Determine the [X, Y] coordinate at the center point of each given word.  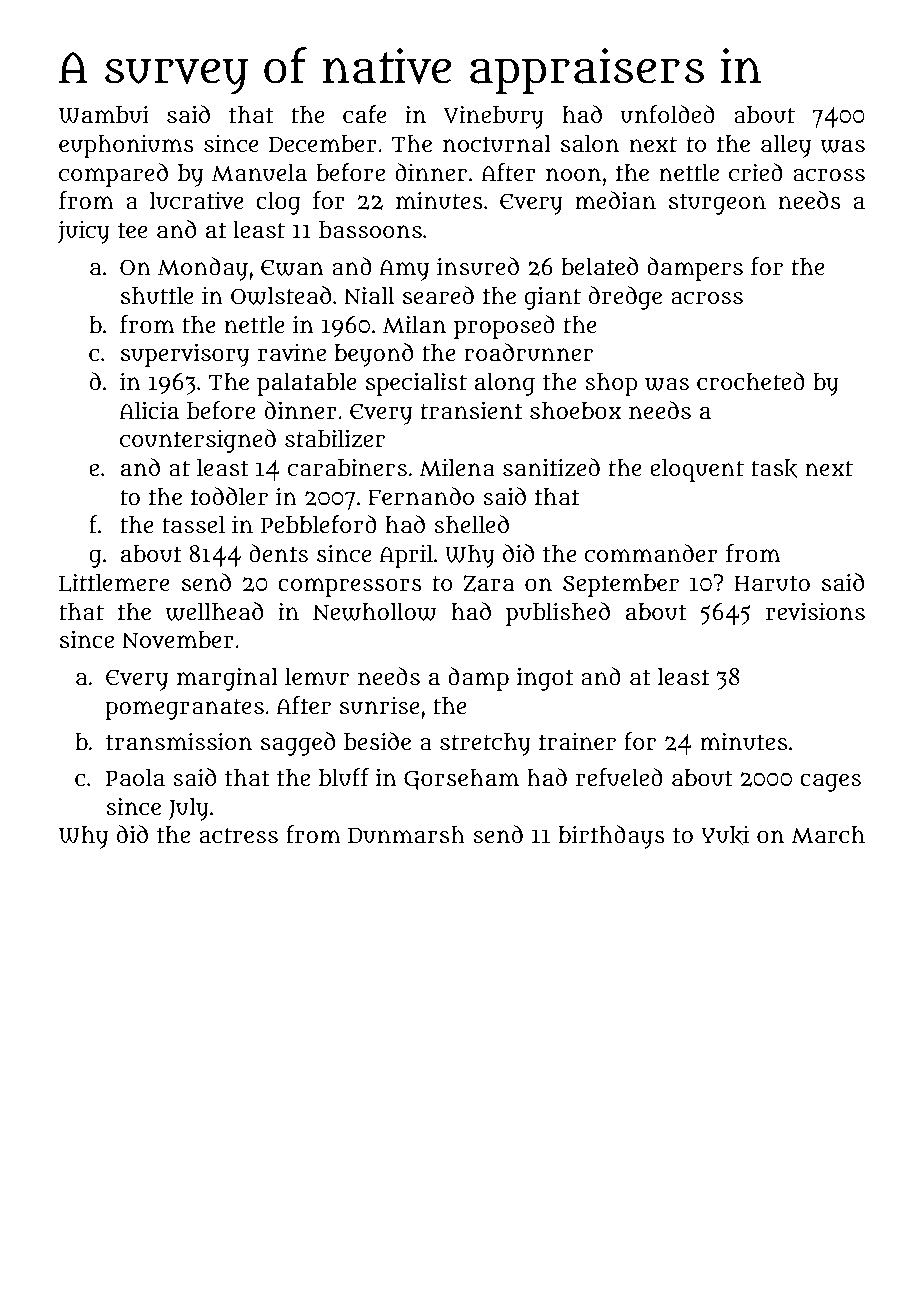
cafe [365, 114]
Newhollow [375, 612]
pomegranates [184, 709]
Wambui [104, 114]
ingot [545, 679]
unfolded [667, 114]
